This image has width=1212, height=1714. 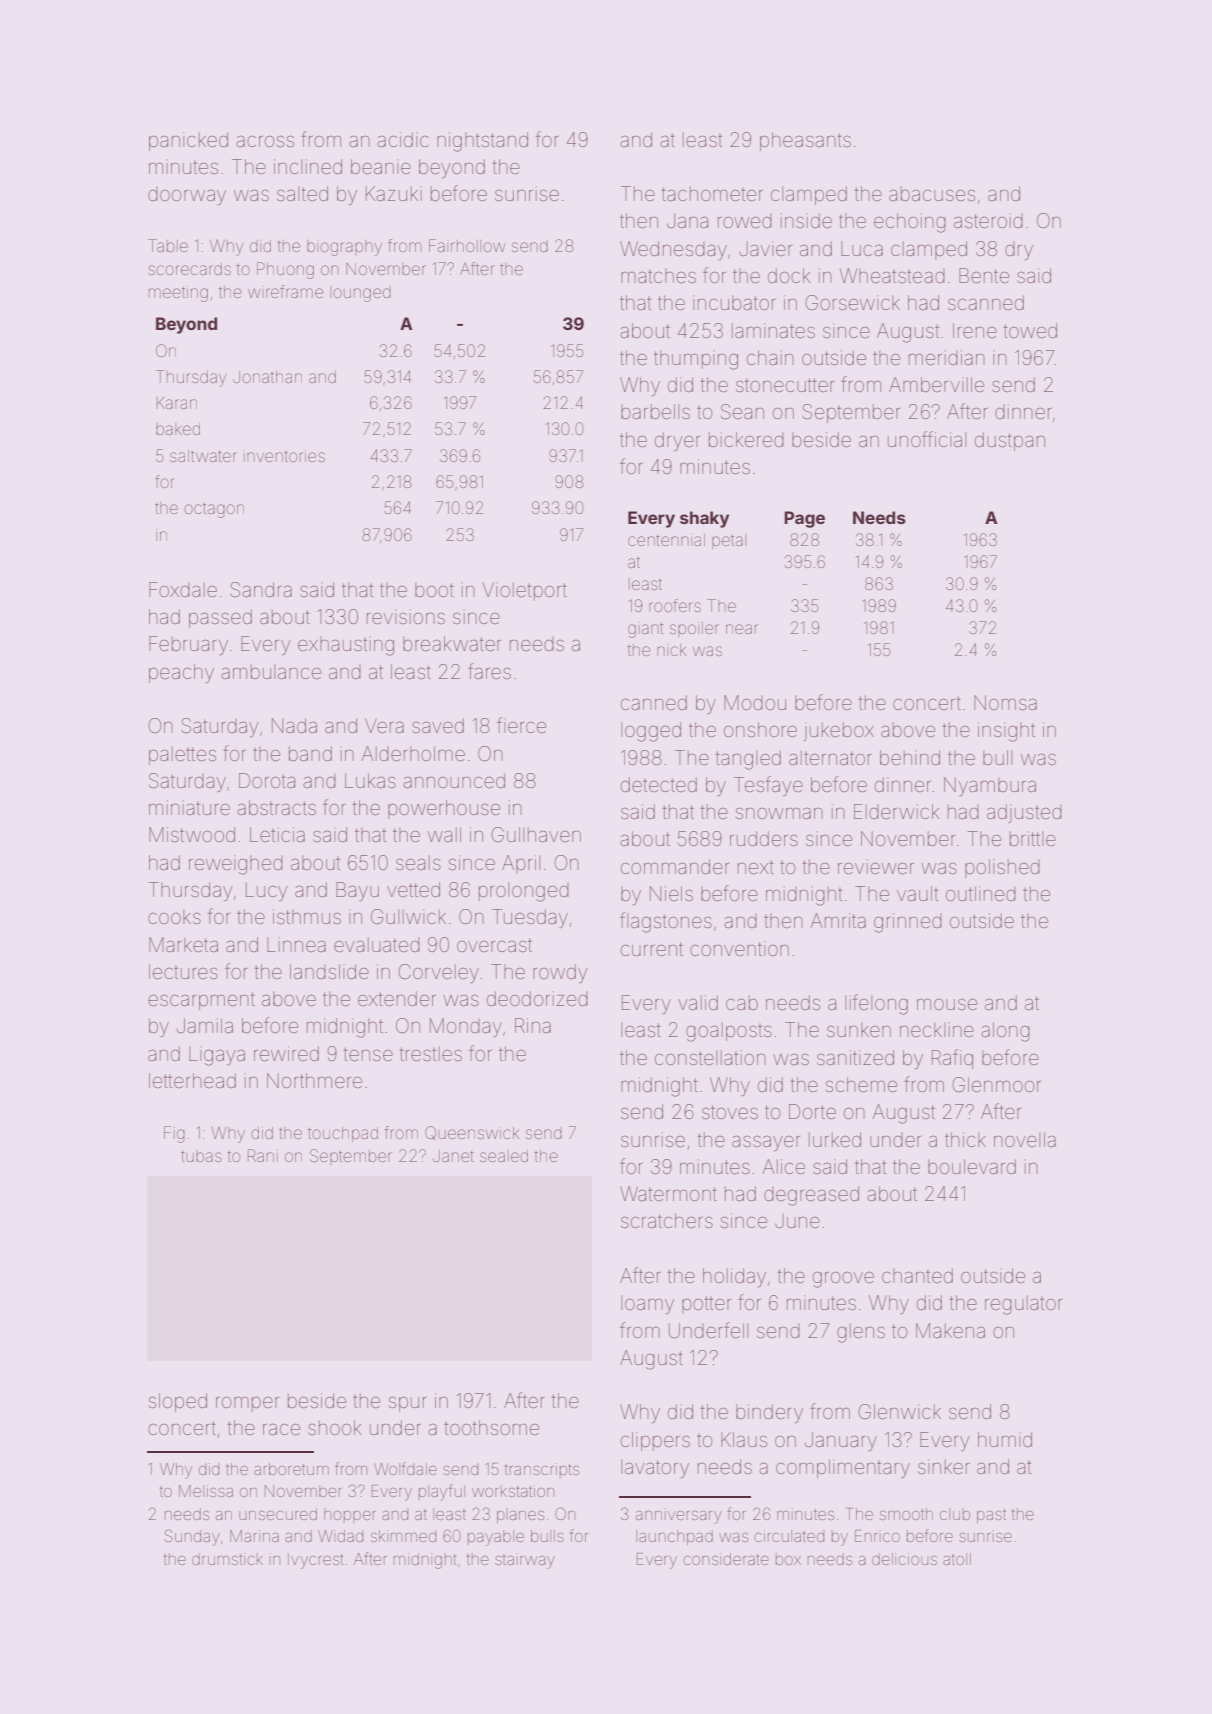 What do you see at coordinates (329, 971) in the image?
I see `landslide` at bounding box center [329, 971].
